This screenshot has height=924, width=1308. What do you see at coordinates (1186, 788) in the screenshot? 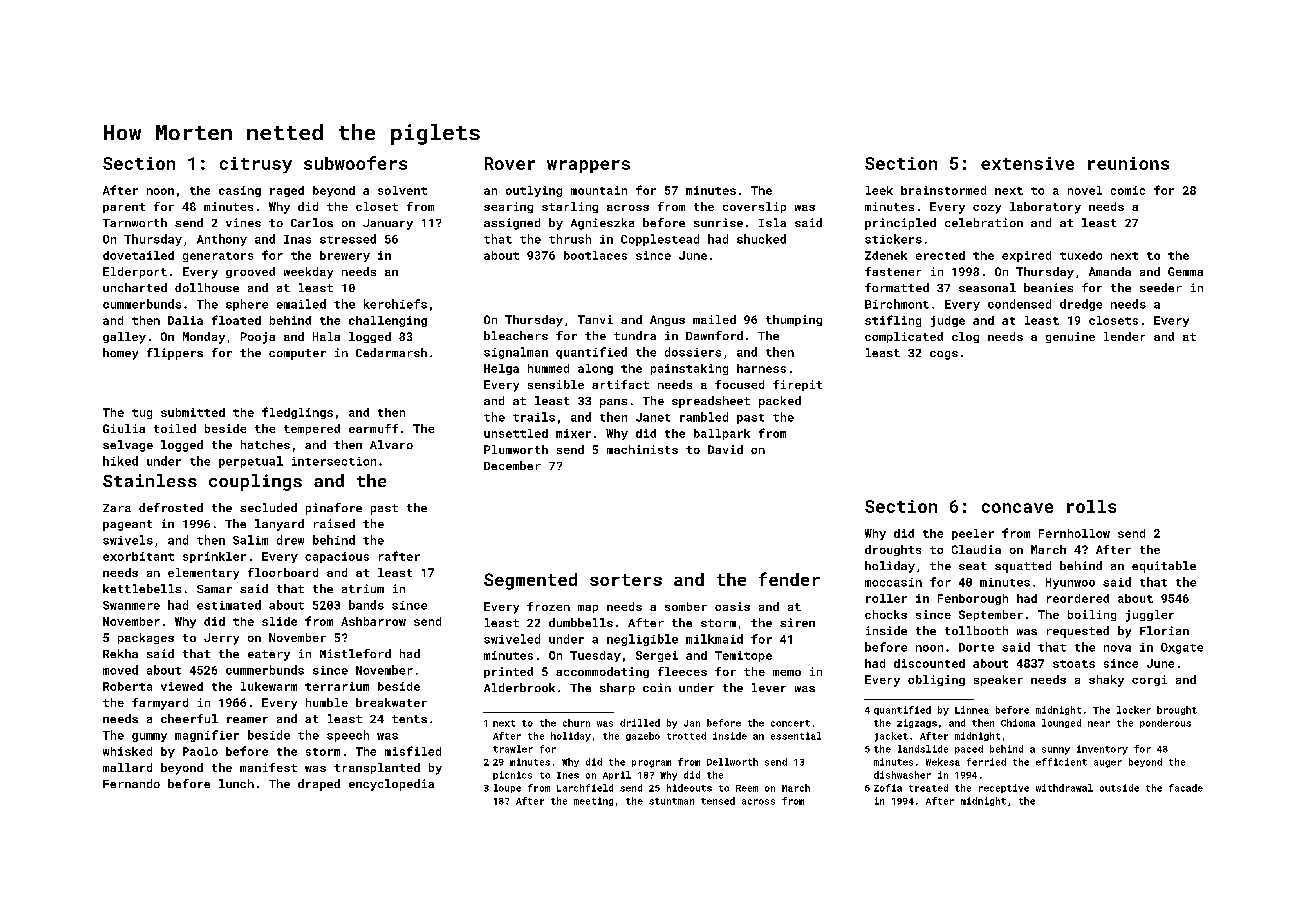
I see `facade` at bounding box center [1186, 788].
